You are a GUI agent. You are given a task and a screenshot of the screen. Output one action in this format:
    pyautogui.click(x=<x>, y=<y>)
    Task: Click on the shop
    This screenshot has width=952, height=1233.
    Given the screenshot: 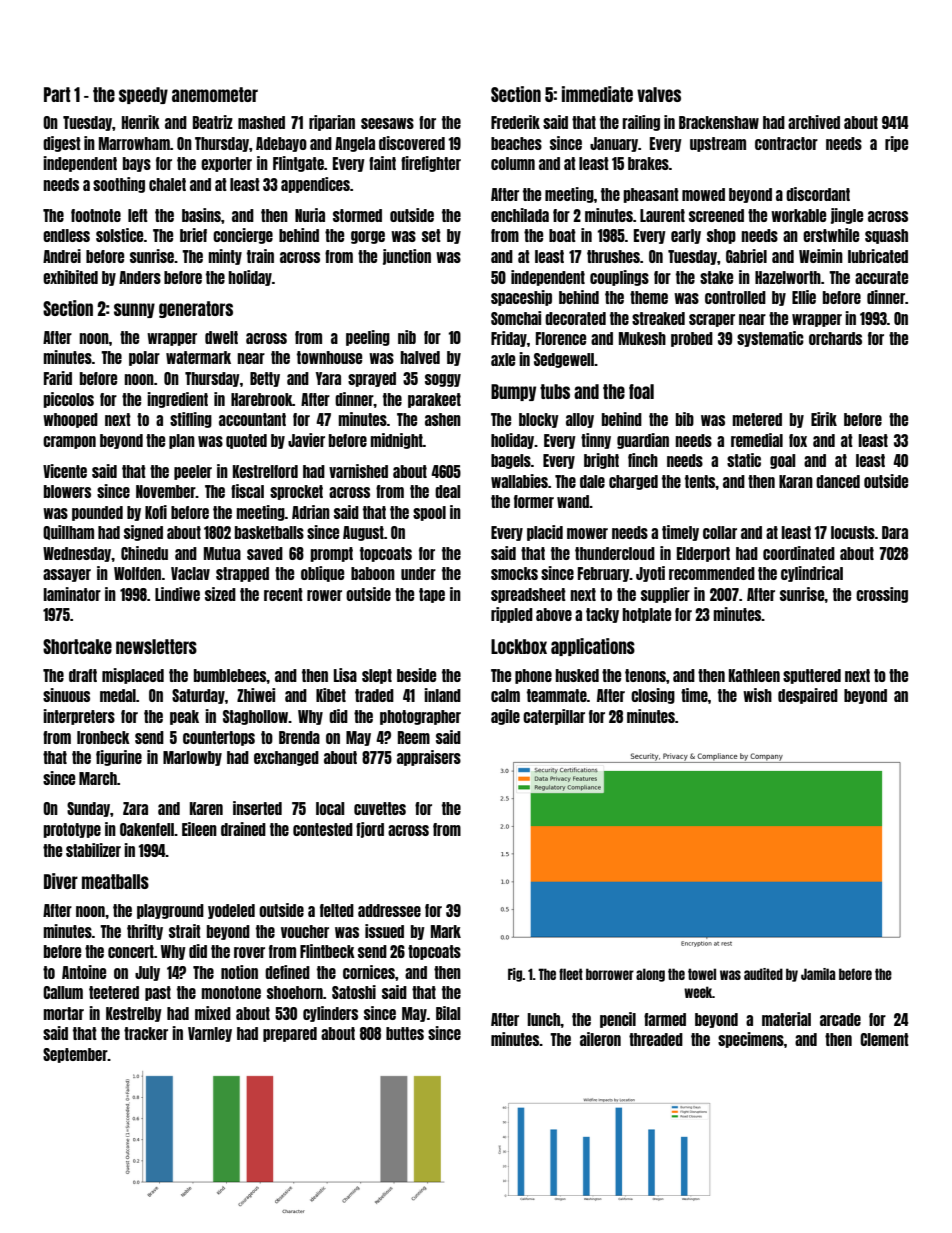 What is the action you would take?
    pyautogui.click(x=721, y=236)
